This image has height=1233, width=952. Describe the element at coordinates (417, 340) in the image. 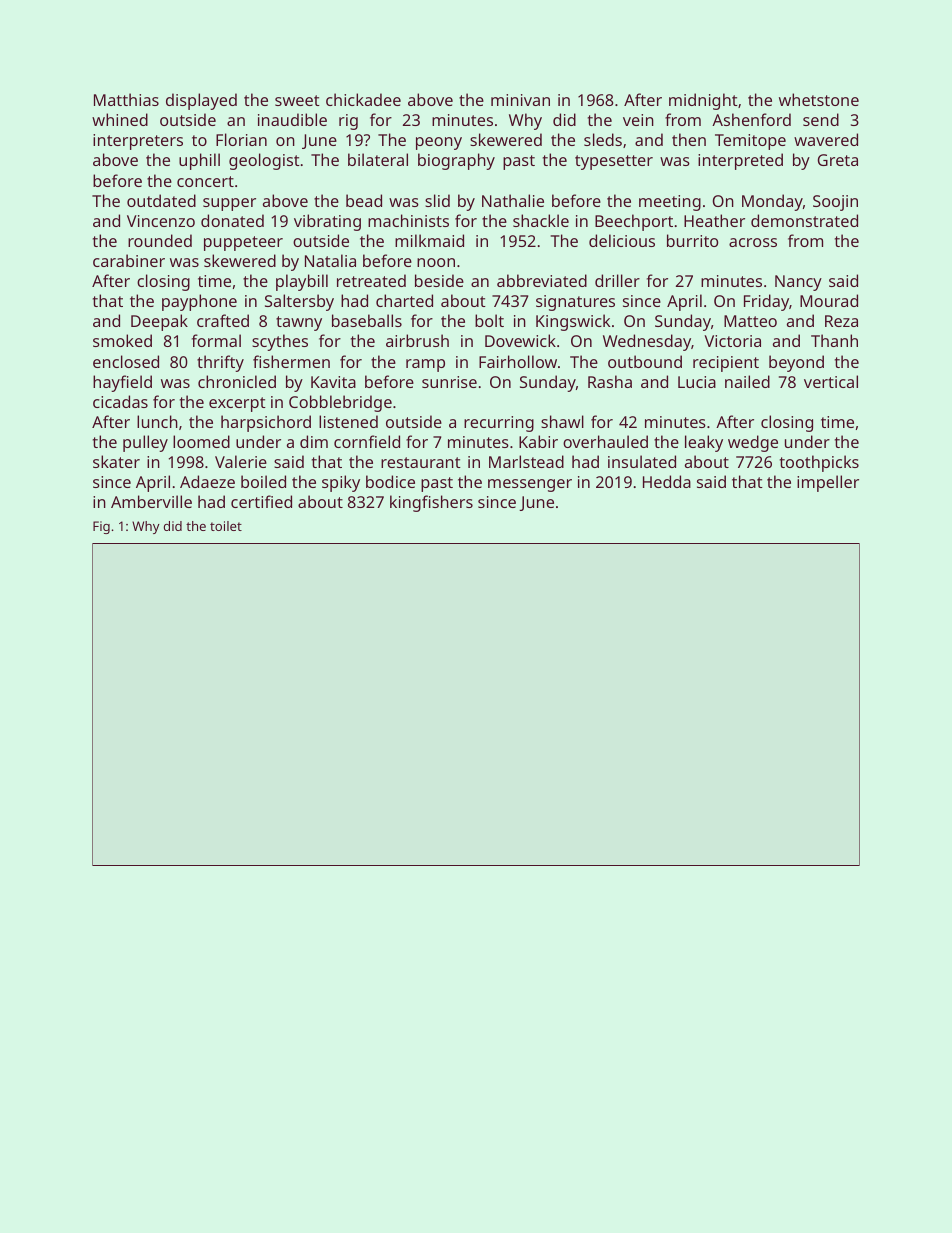

I see `airbrush` at that location.
